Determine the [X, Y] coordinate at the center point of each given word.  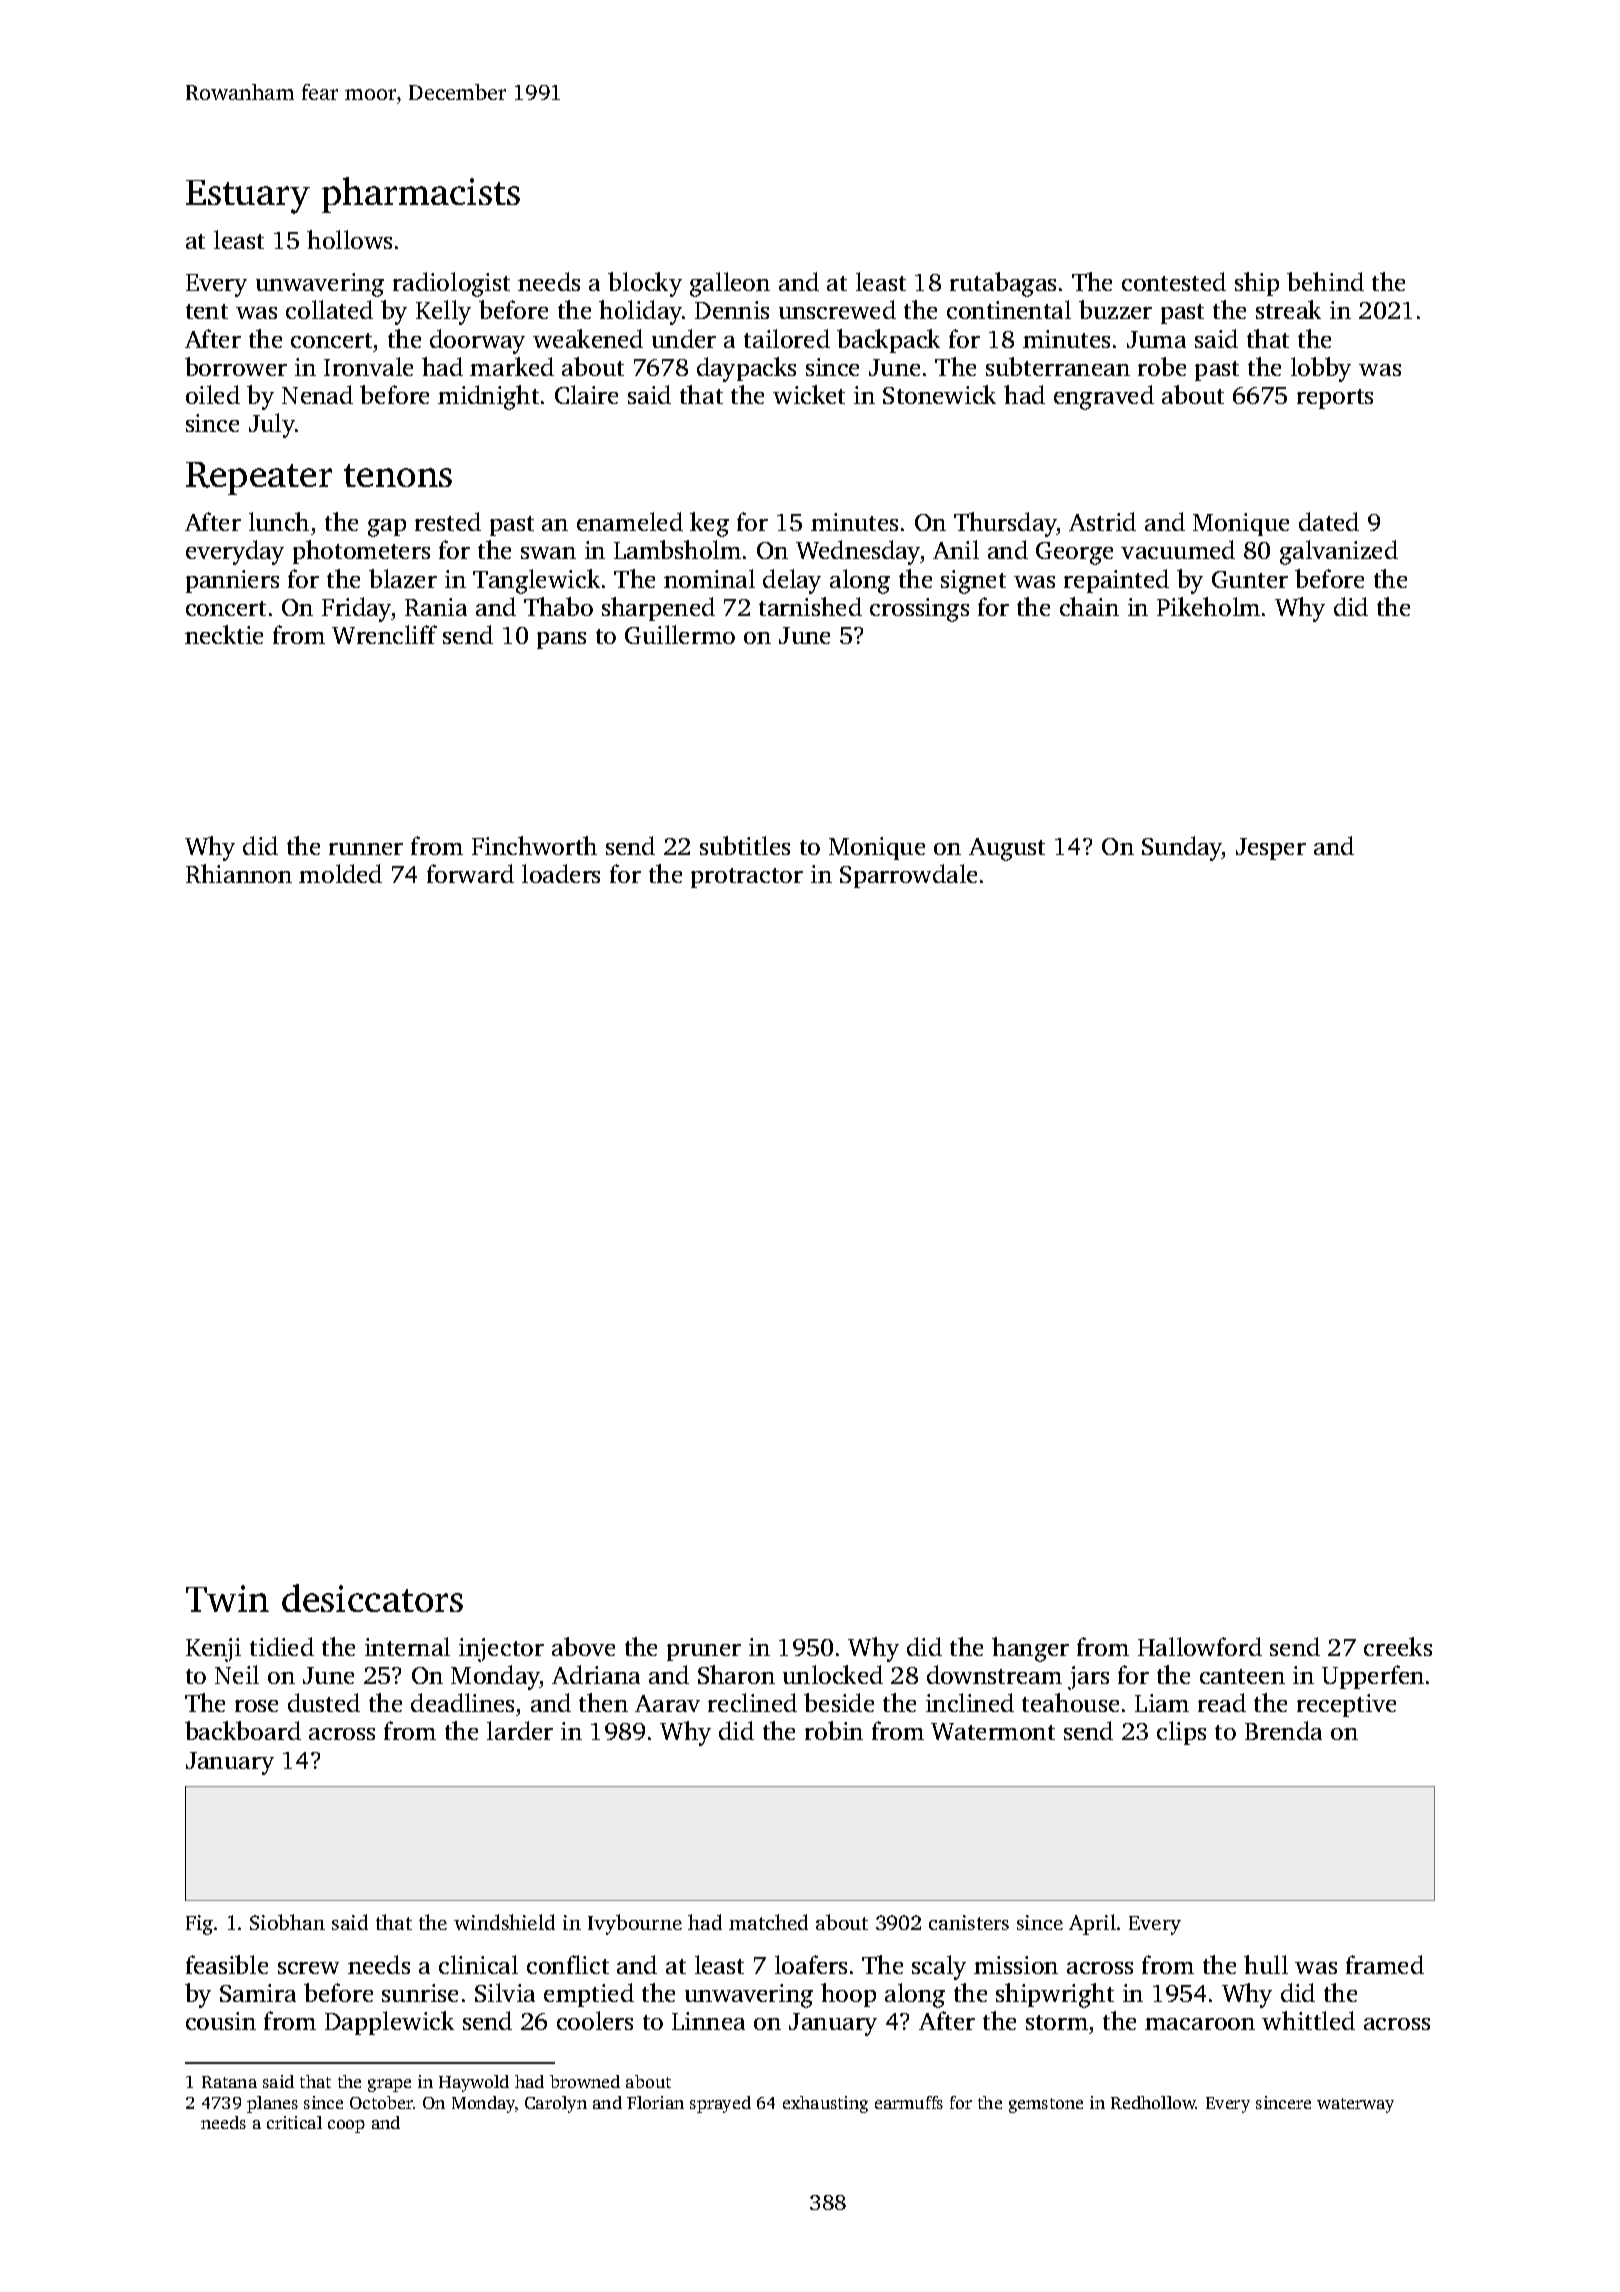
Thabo [558, 606]
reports [1335, 399]
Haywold [474, 2083]
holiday [640, 312]
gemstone [1046, 2105]
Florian [655, 2102]
